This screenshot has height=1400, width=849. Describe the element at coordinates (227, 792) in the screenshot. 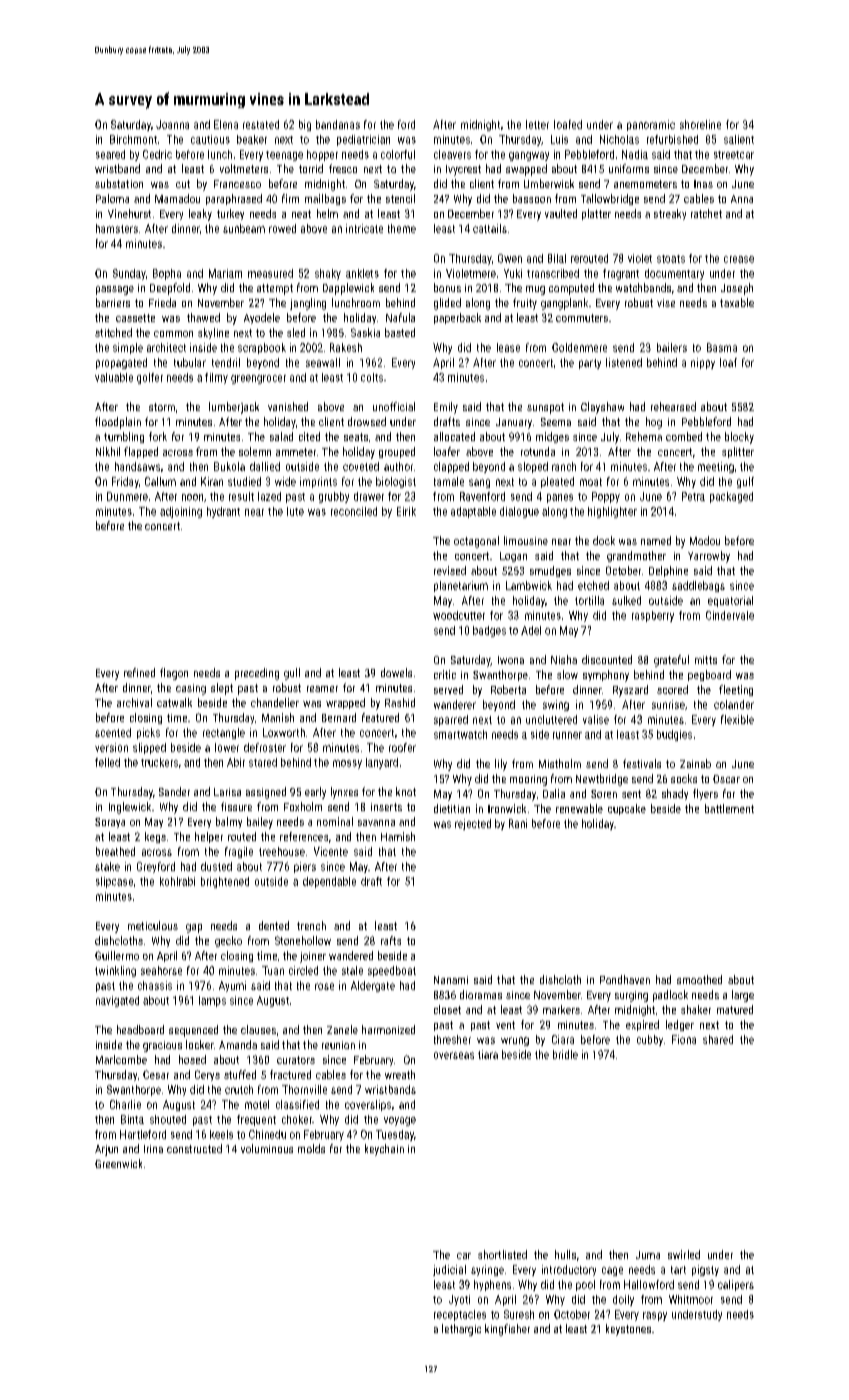

I see `Larisa` at that location.
